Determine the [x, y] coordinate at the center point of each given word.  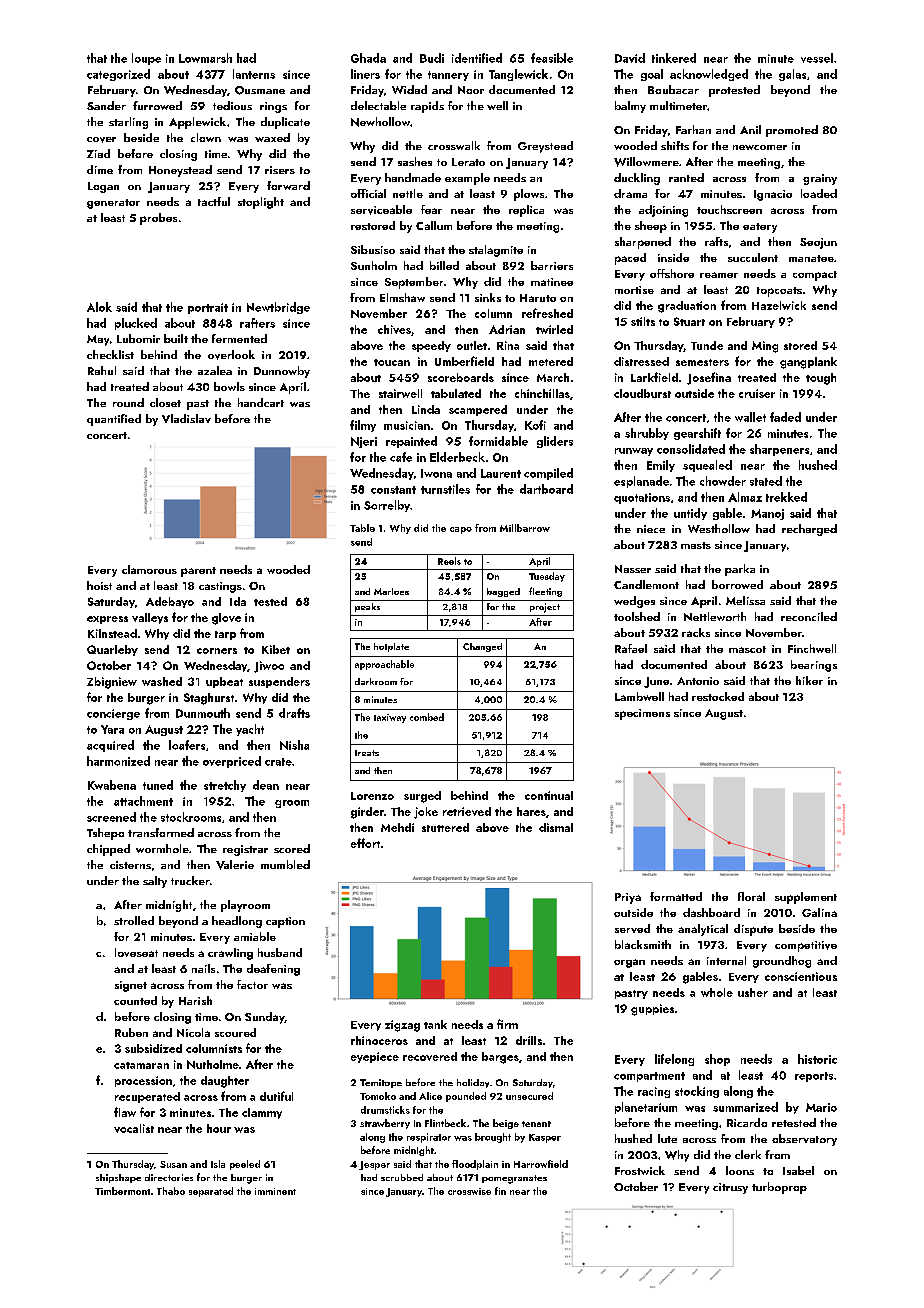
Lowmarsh [205, 58]
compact [815, 276]
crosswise [469, 1191]
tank [435, 1024]
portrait [208, 308]
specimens [642, 714]
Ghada [368, 58]
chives [394, 329]
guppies [652, 1010]
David [630, 58]
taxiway [390, 718]
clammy [262, 1113]
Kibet [276, 649]
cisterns [130, 865]
